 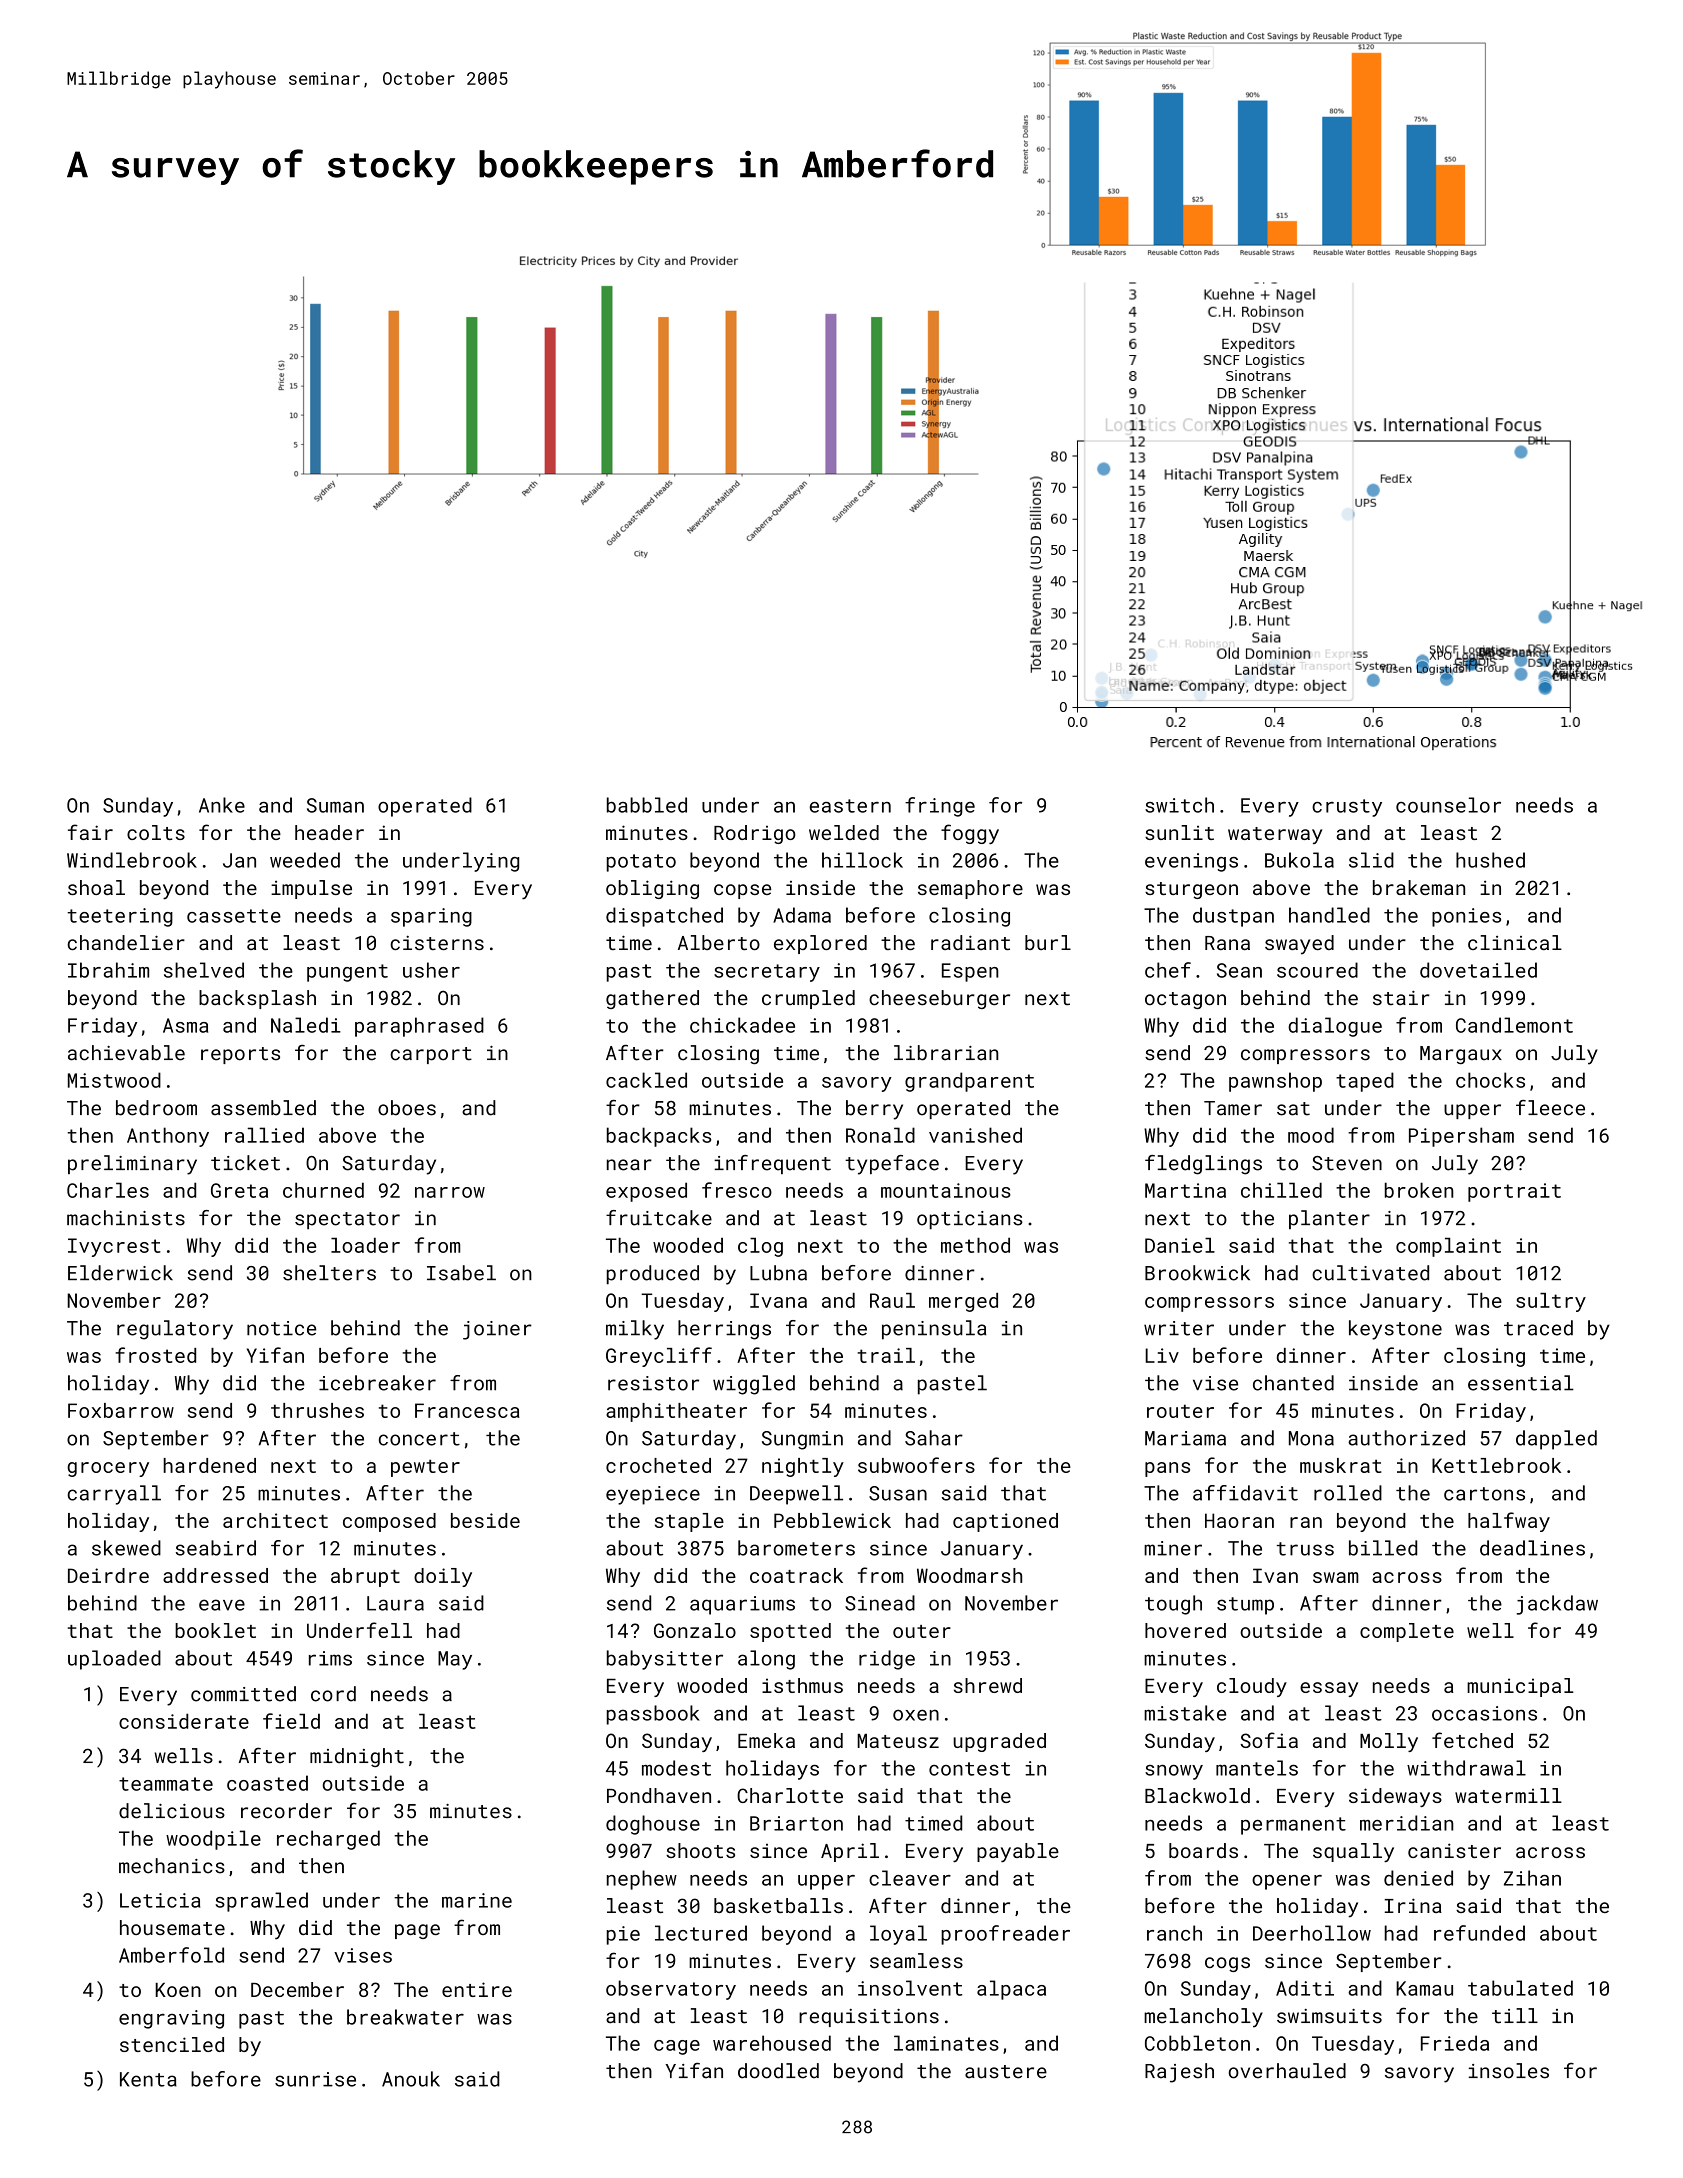 I want to click on portrait, so click(x=1514, y=1192).
